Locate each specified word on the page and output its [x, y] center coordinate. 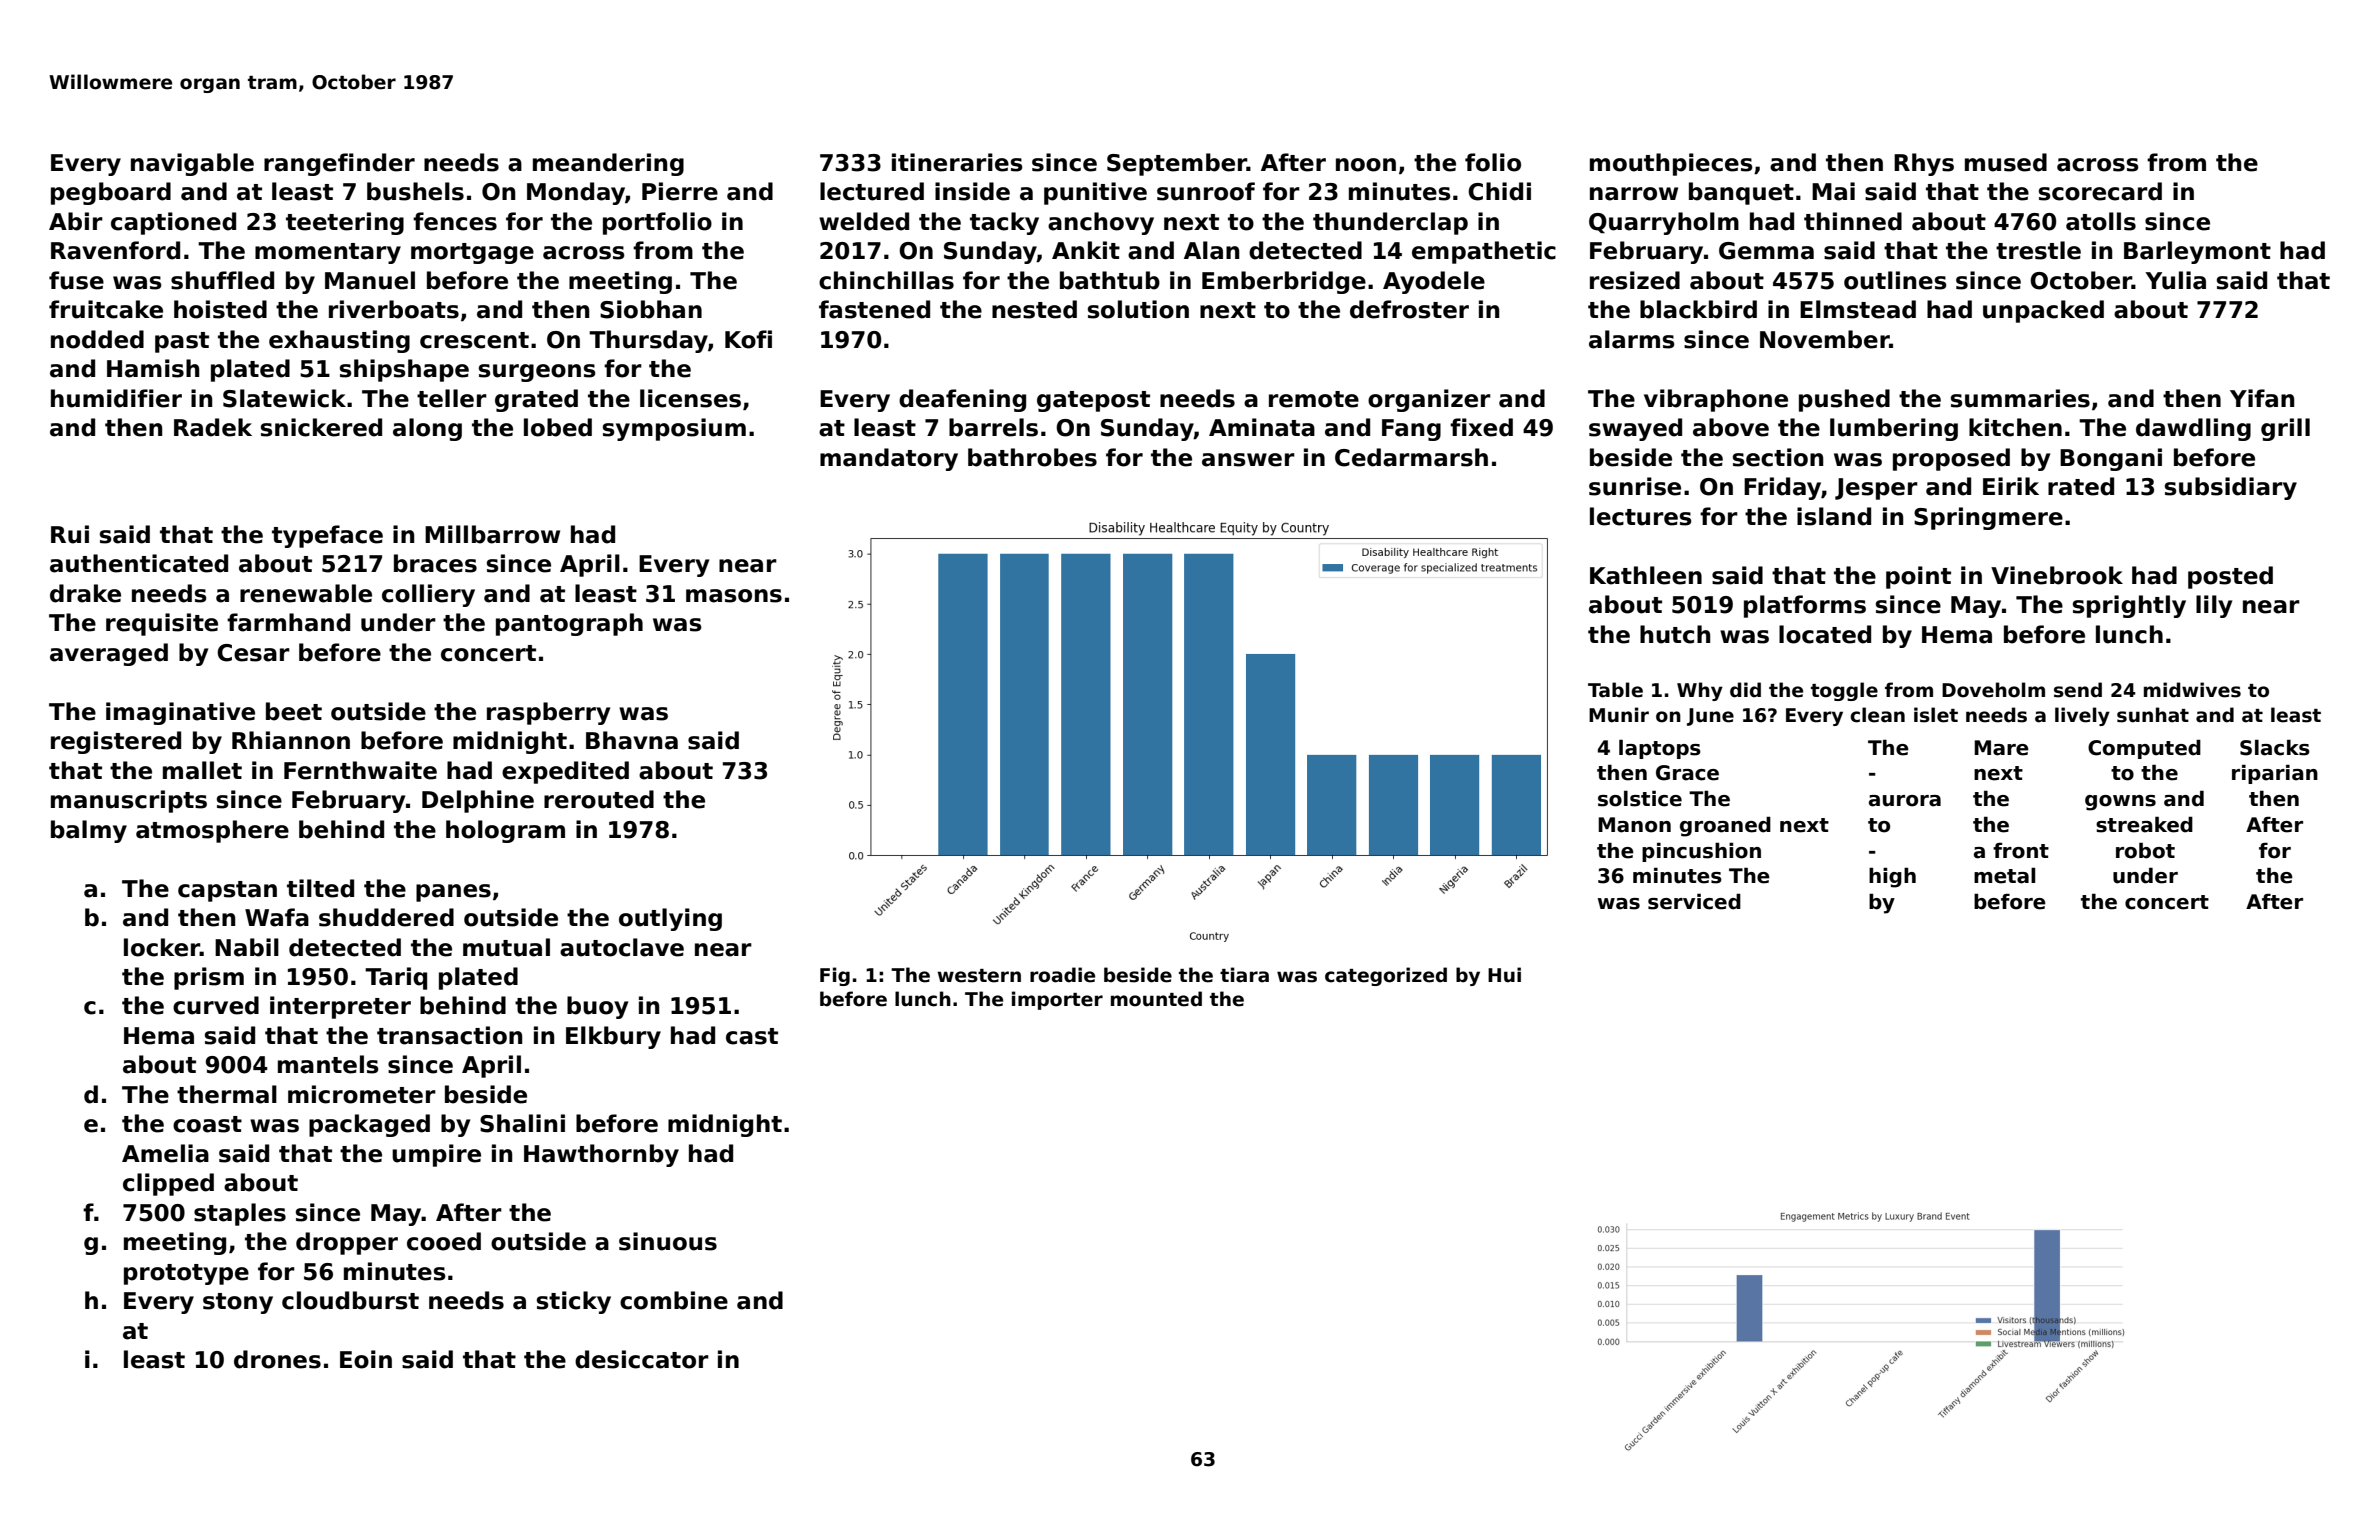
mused [2006, 162]
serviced [1694, 901]
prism [209, 978]
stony [238, 1303]
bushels [415, 191]
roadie [1062, 975]
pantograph [569, 624]
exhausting [339, 341]
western [979, 976]
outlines [1895, 280]
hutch [1675, 634]
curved [216, 1005]
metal [2004, 875]
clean [1877, 715]
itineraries [957, 162]
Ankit [1086, 250]
